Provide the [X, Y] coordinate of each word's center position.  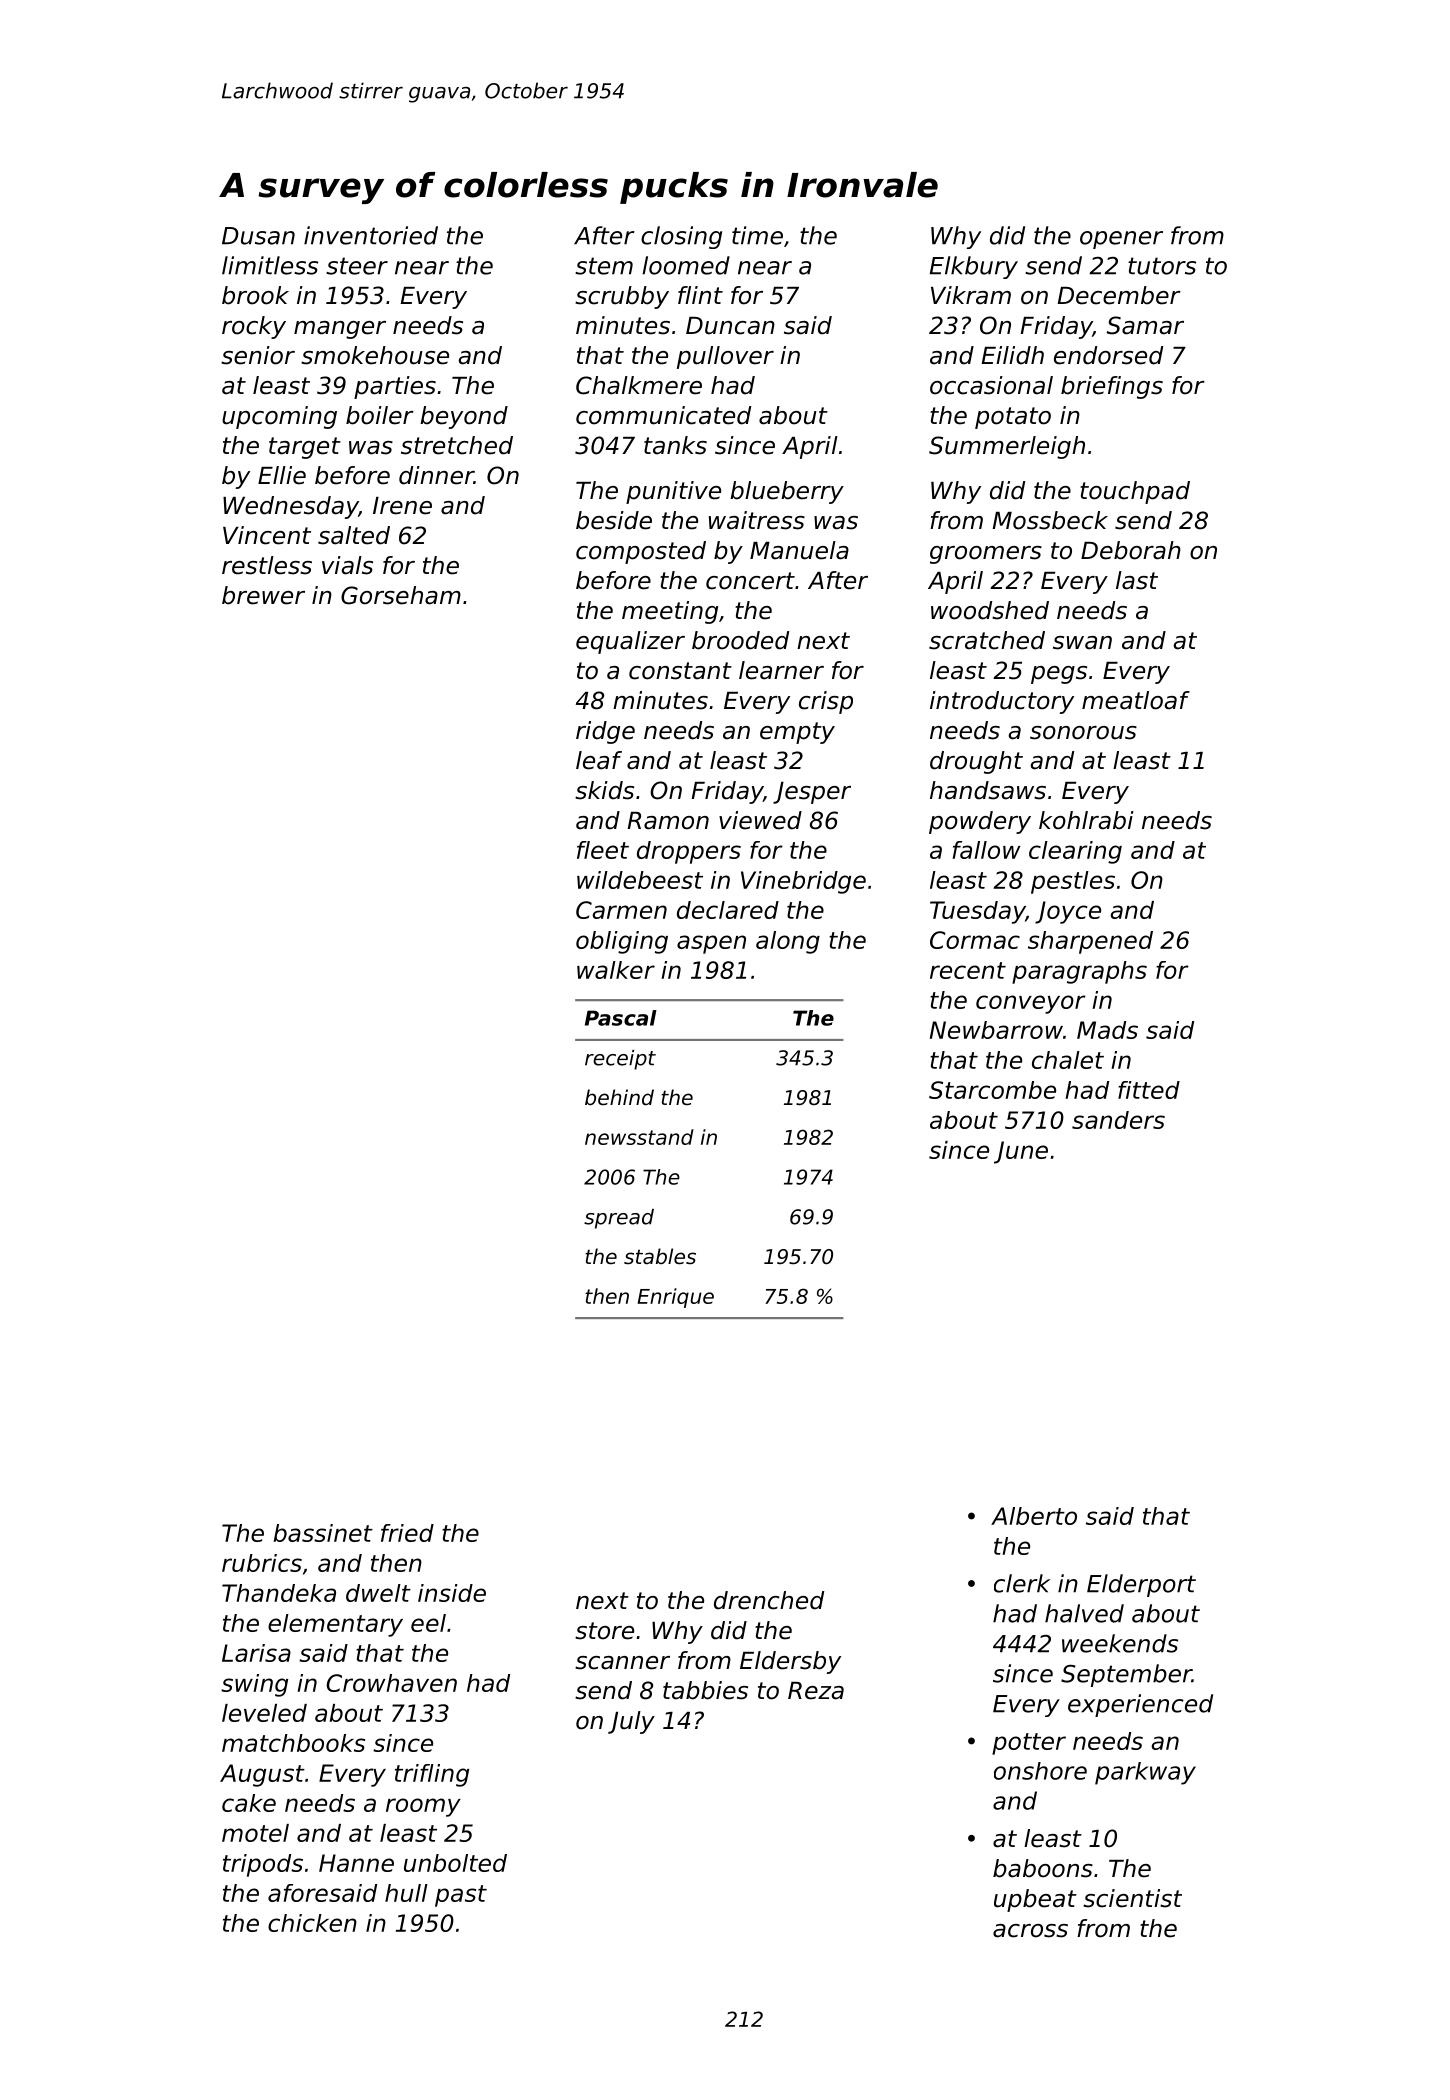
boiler [380, 415]
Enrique [675, 1298]
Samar [1145, 325]
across [1030, 1931]
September [1126, 1675]
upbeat [1035, 1900]
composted [641, 552]
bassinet [323, 1533]
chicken [312, 1923]
